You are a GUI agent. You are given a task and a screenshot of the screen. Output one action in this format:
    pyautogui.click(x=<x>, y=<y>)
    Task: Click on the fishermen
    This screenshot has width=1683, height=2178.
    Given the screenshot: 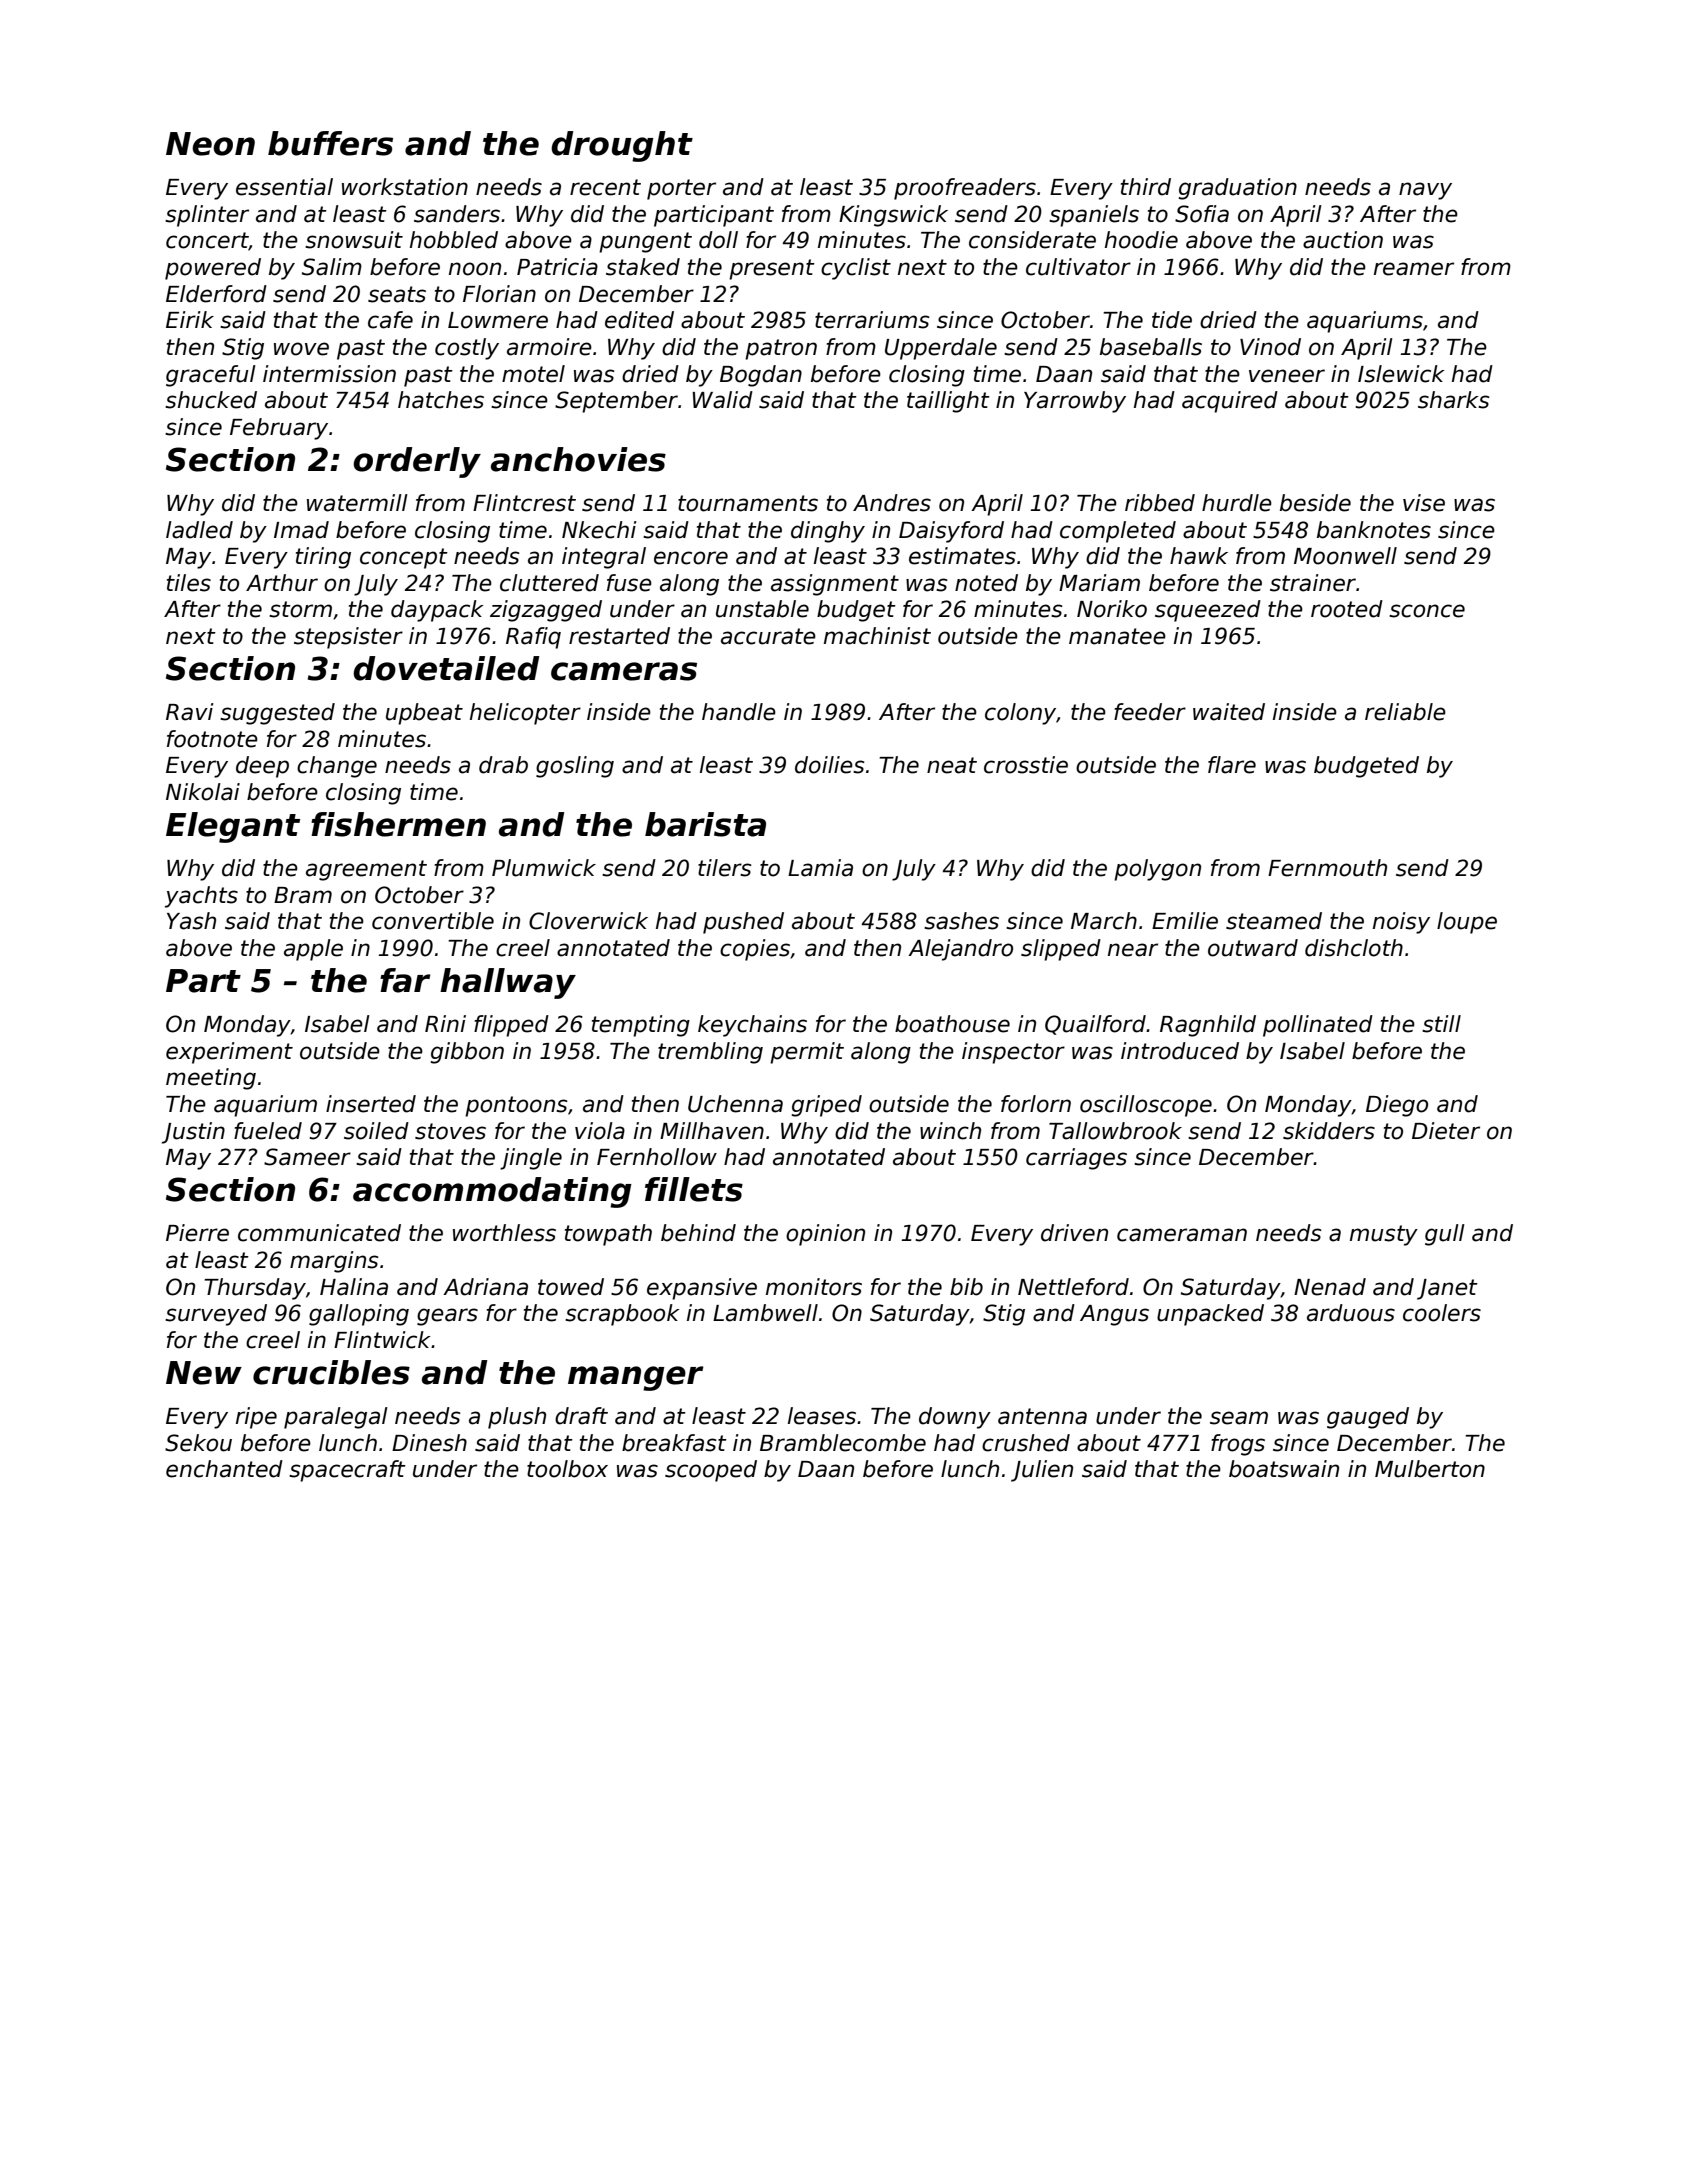 What is the action you would take?
    pyautogui.click(x=398, y=824)
